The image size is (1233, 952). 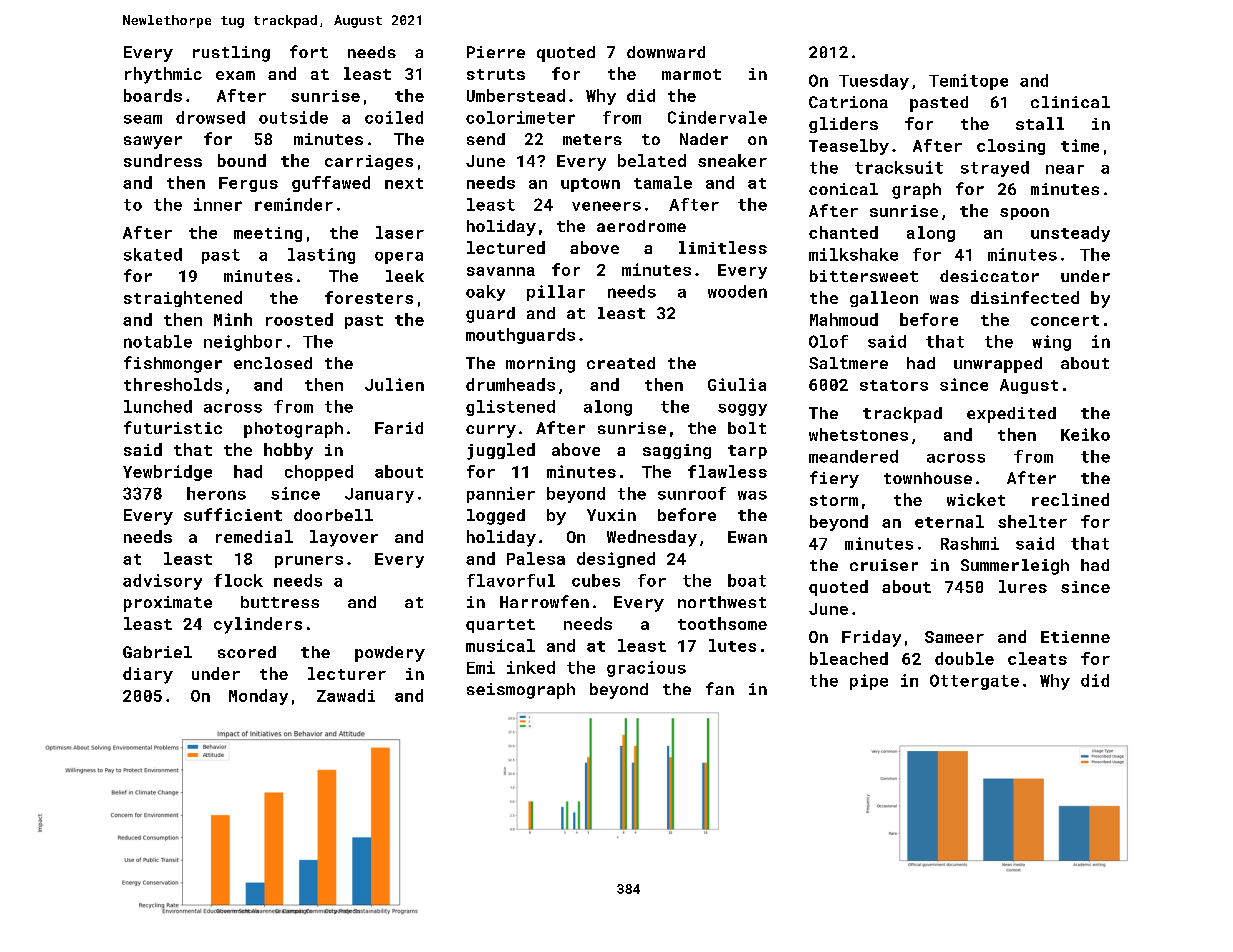 I want to click on Pierre, so click(x=496, y=52).
